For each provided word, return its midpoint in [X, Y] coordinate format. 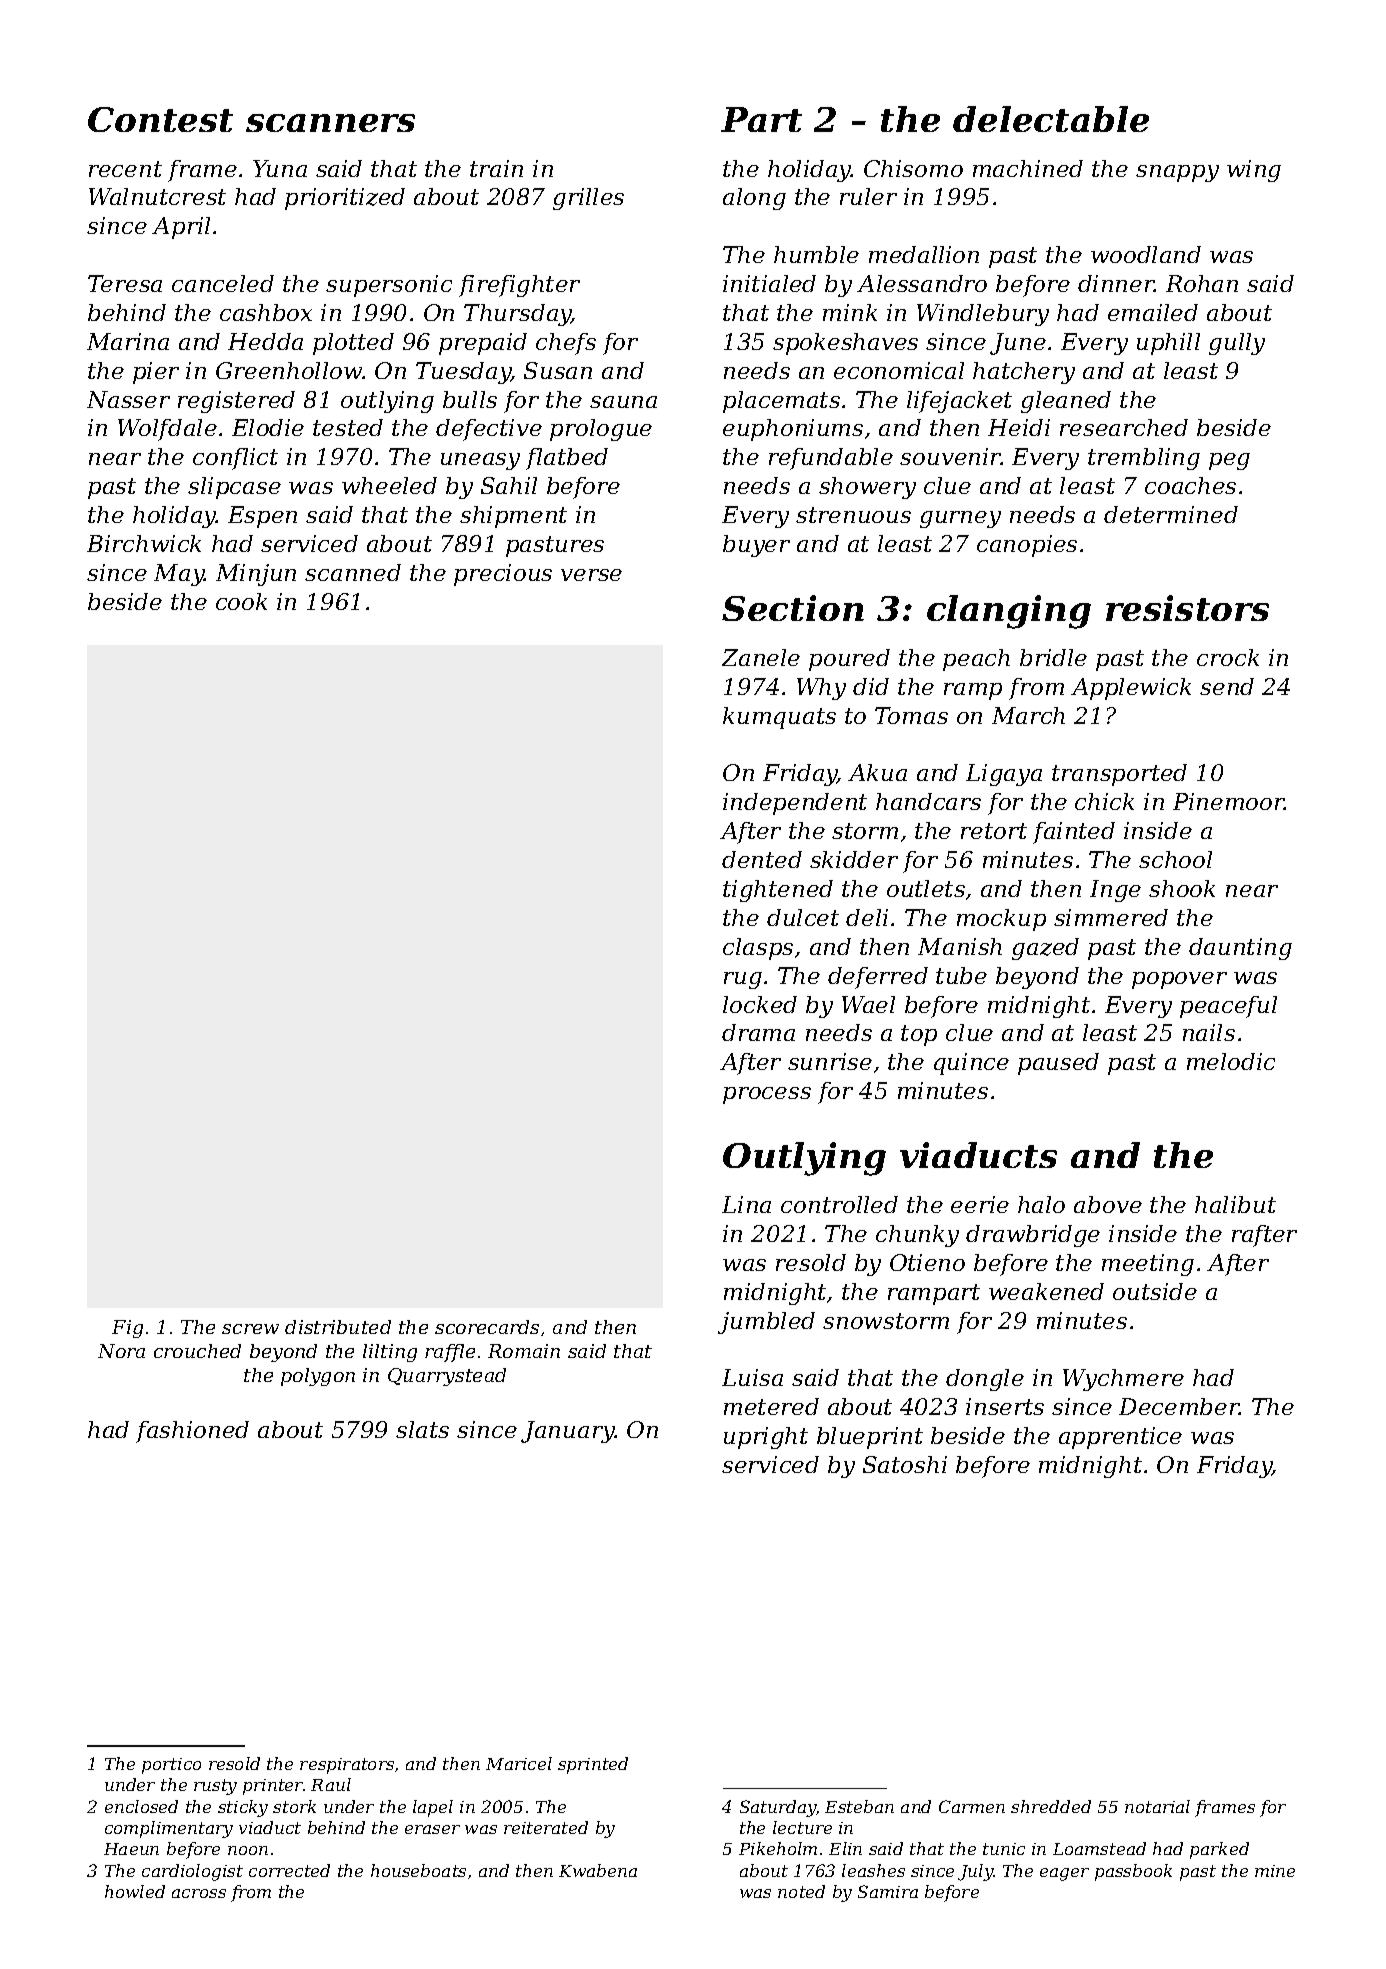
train [496, 168]
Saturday [778, 1808]
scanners [330, 123]
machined [1028, 168]
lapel [433, 1808]
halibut [1235, 1204]
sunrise [830, 1061]
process [767, 1095]
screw [250, 1329]
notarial [1157, 1806]
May [179, 575]
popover [1179, 980]
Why [821, 689]
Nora [121, 1351]
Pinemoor [1229, 801]
